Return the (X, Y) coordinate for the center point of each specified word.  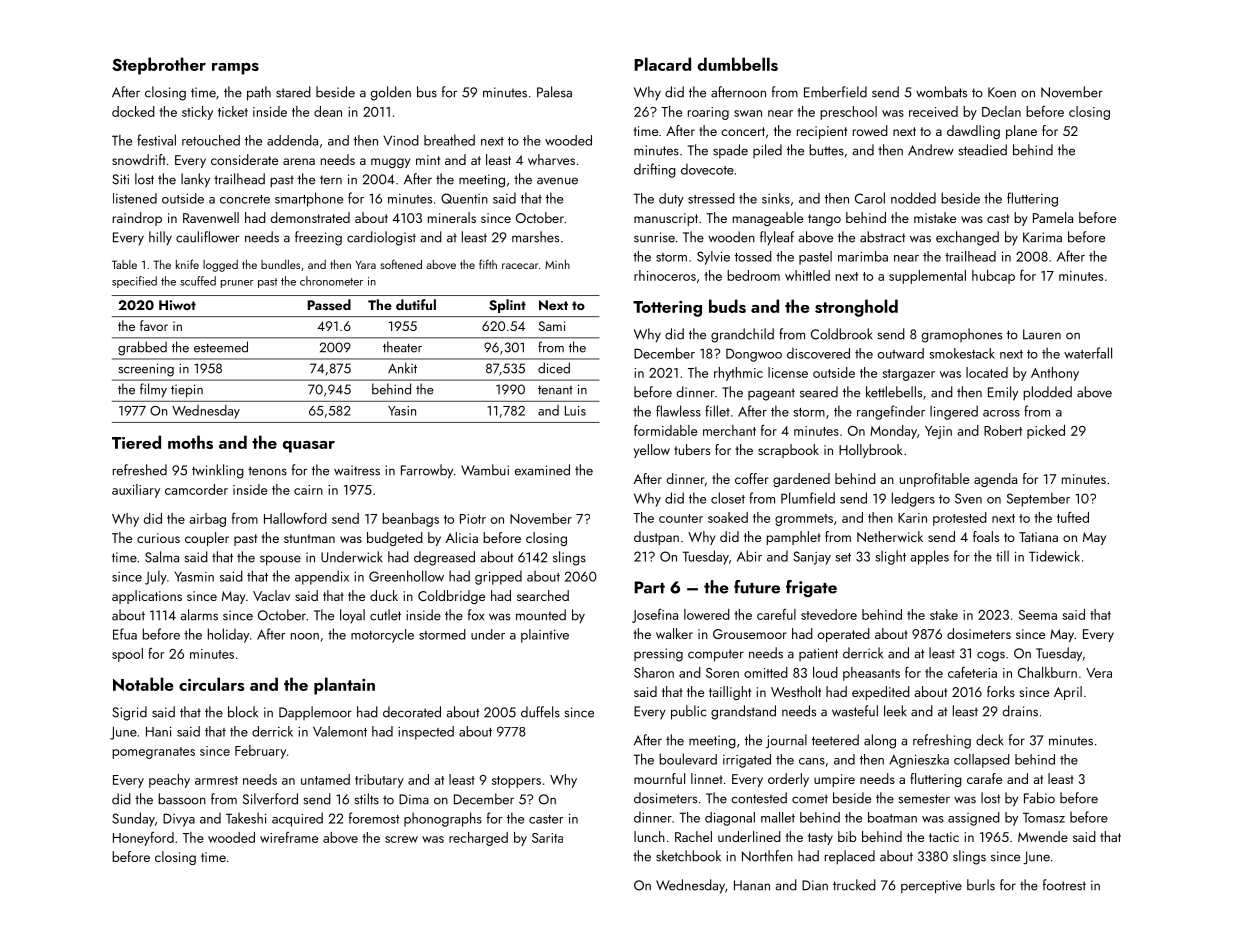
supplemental (927, 277)
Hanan (752, 885)
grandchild (742, 335)
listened (135, 198)
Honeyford (143, 839)
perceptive (931, 887)
